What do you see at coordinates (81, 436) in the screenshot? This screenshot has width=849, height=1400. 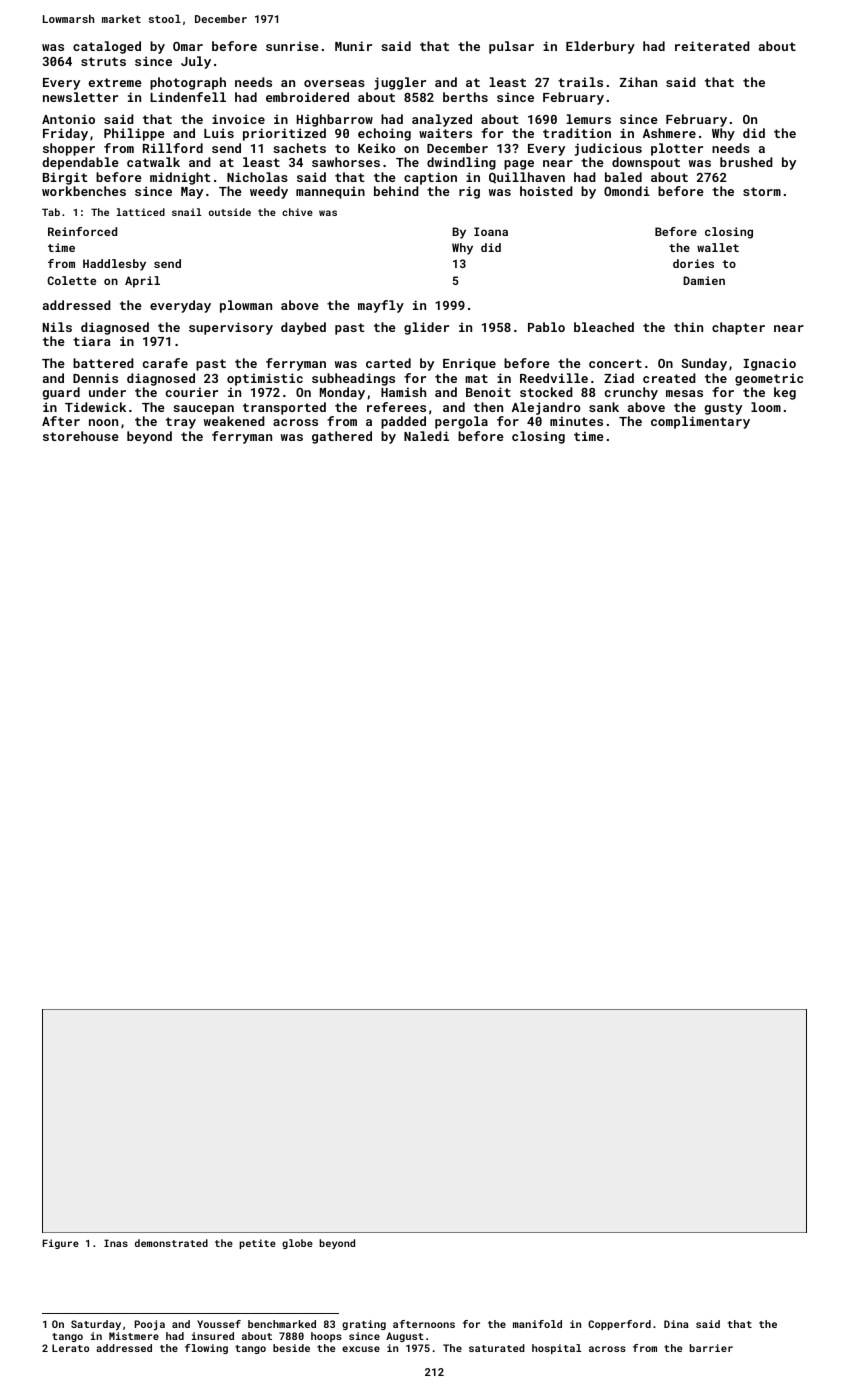 I see `storehouse` at bounding box center [81, 436].
